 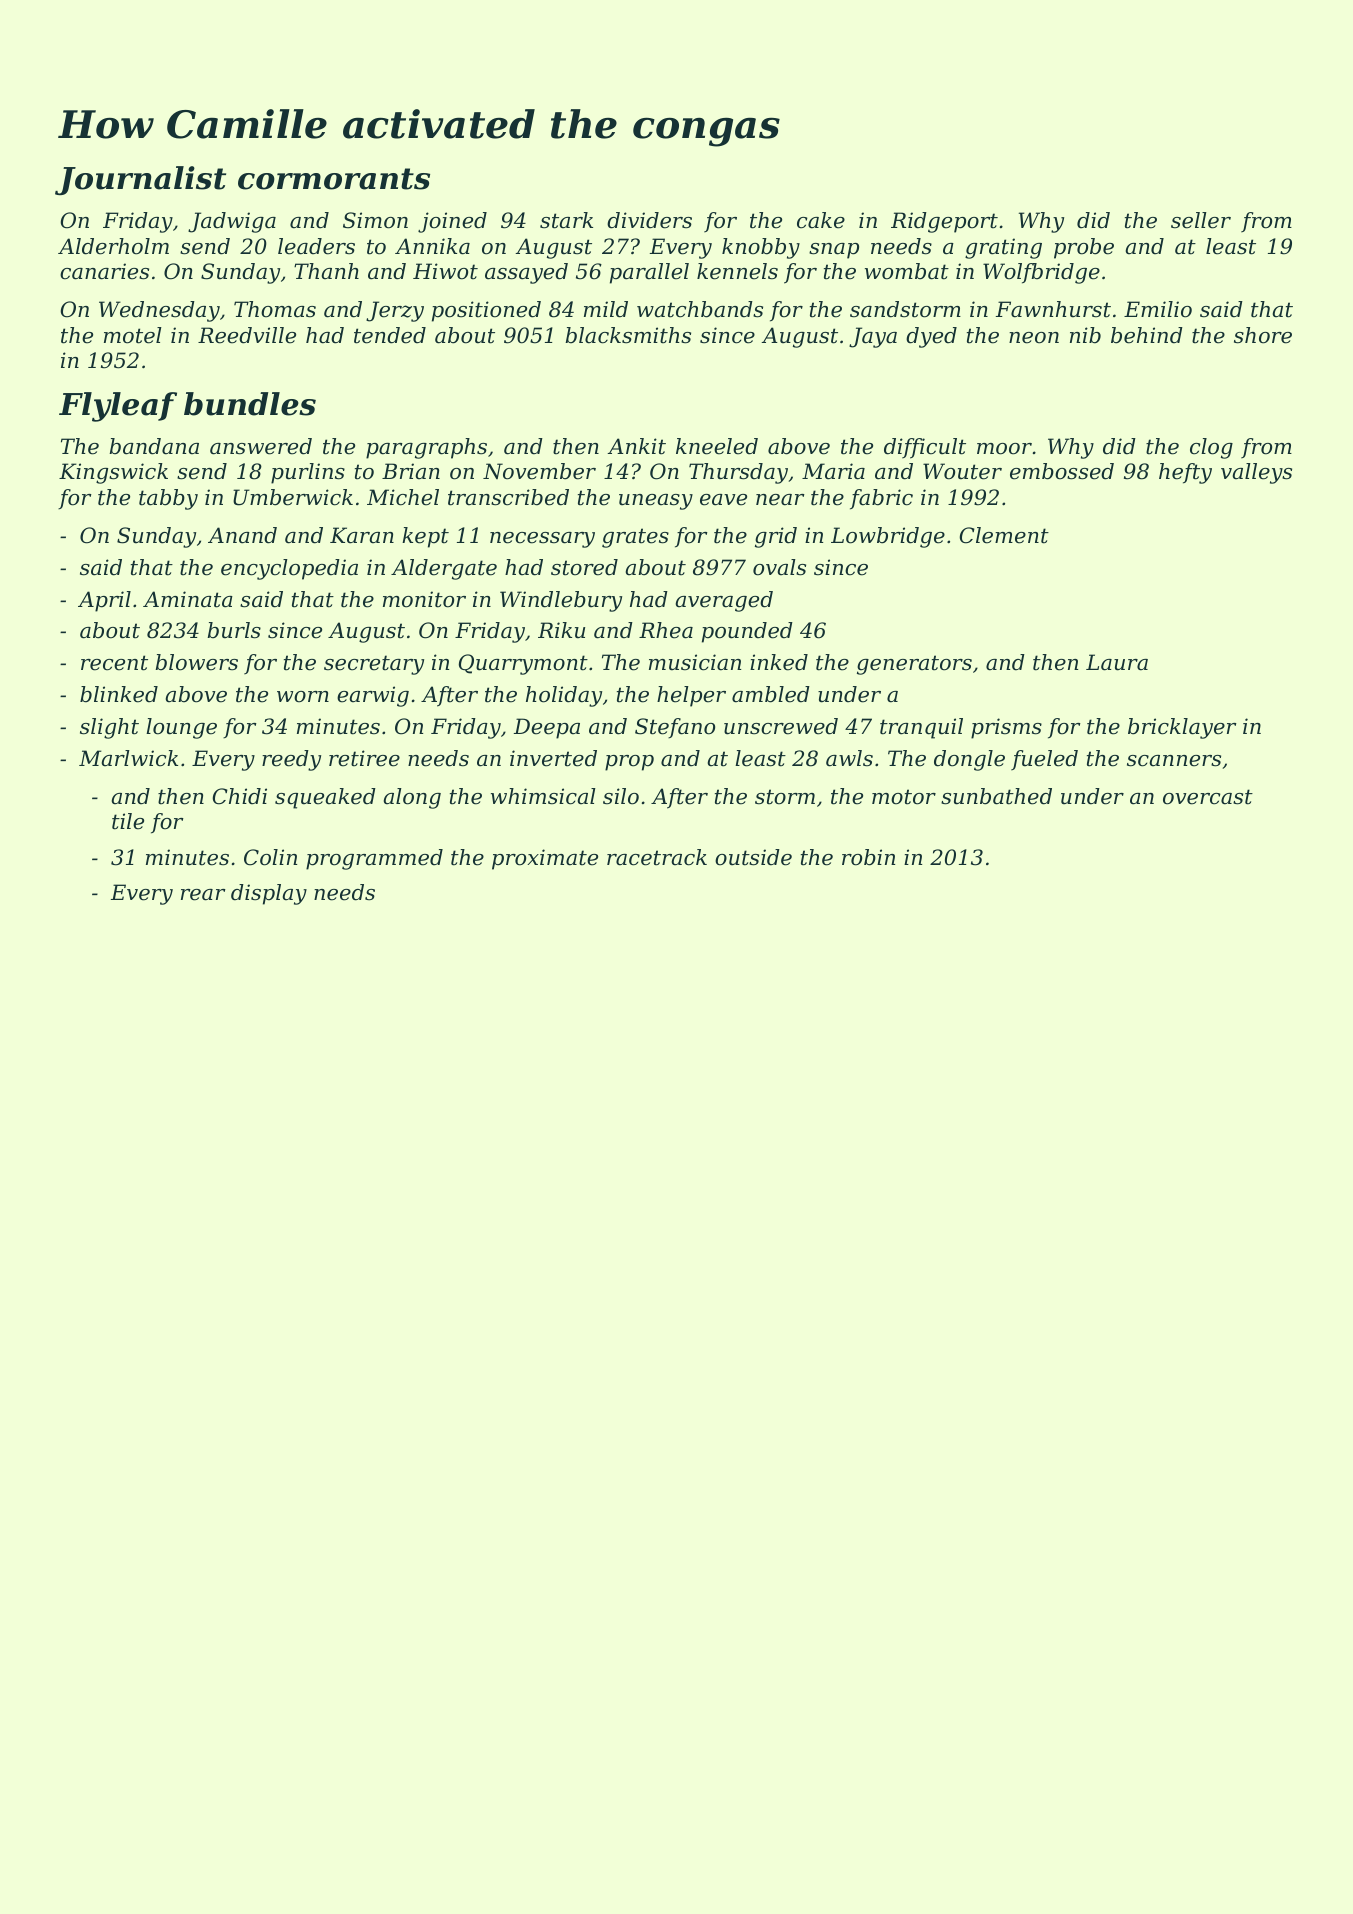 I want to click on outside, so click(x=753, y=857).
